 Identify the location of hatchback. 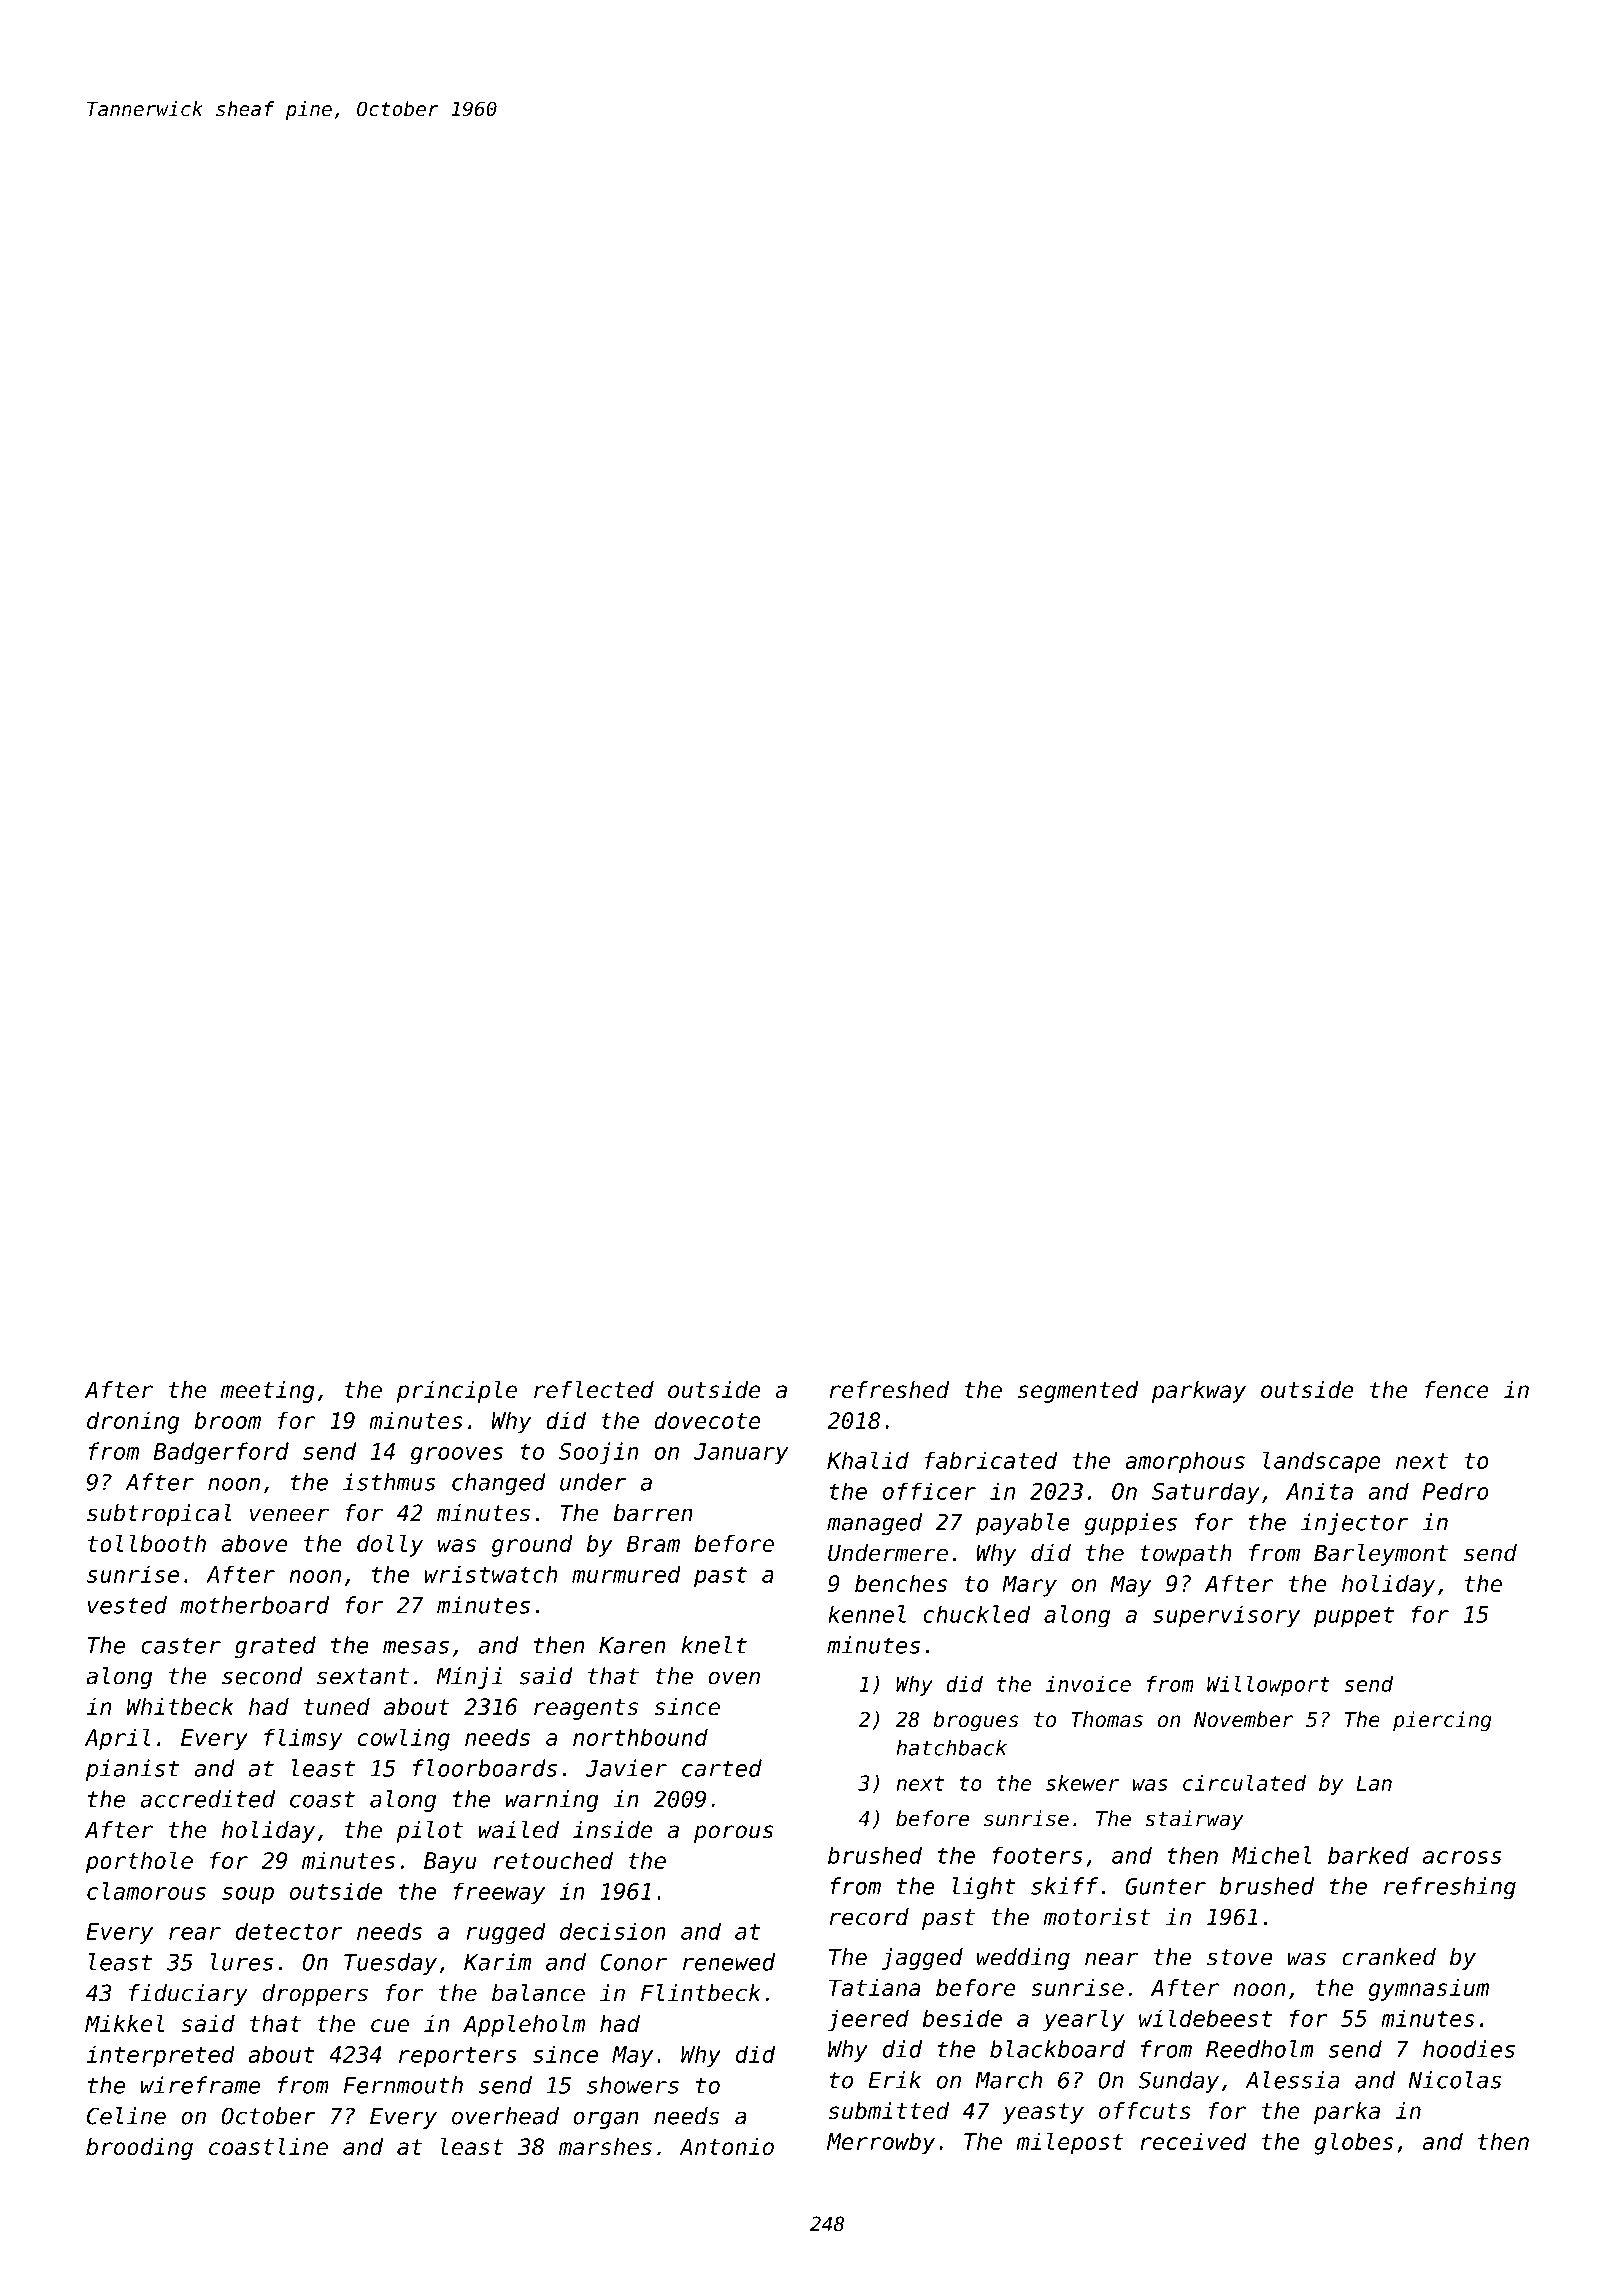
(951, 1747).
